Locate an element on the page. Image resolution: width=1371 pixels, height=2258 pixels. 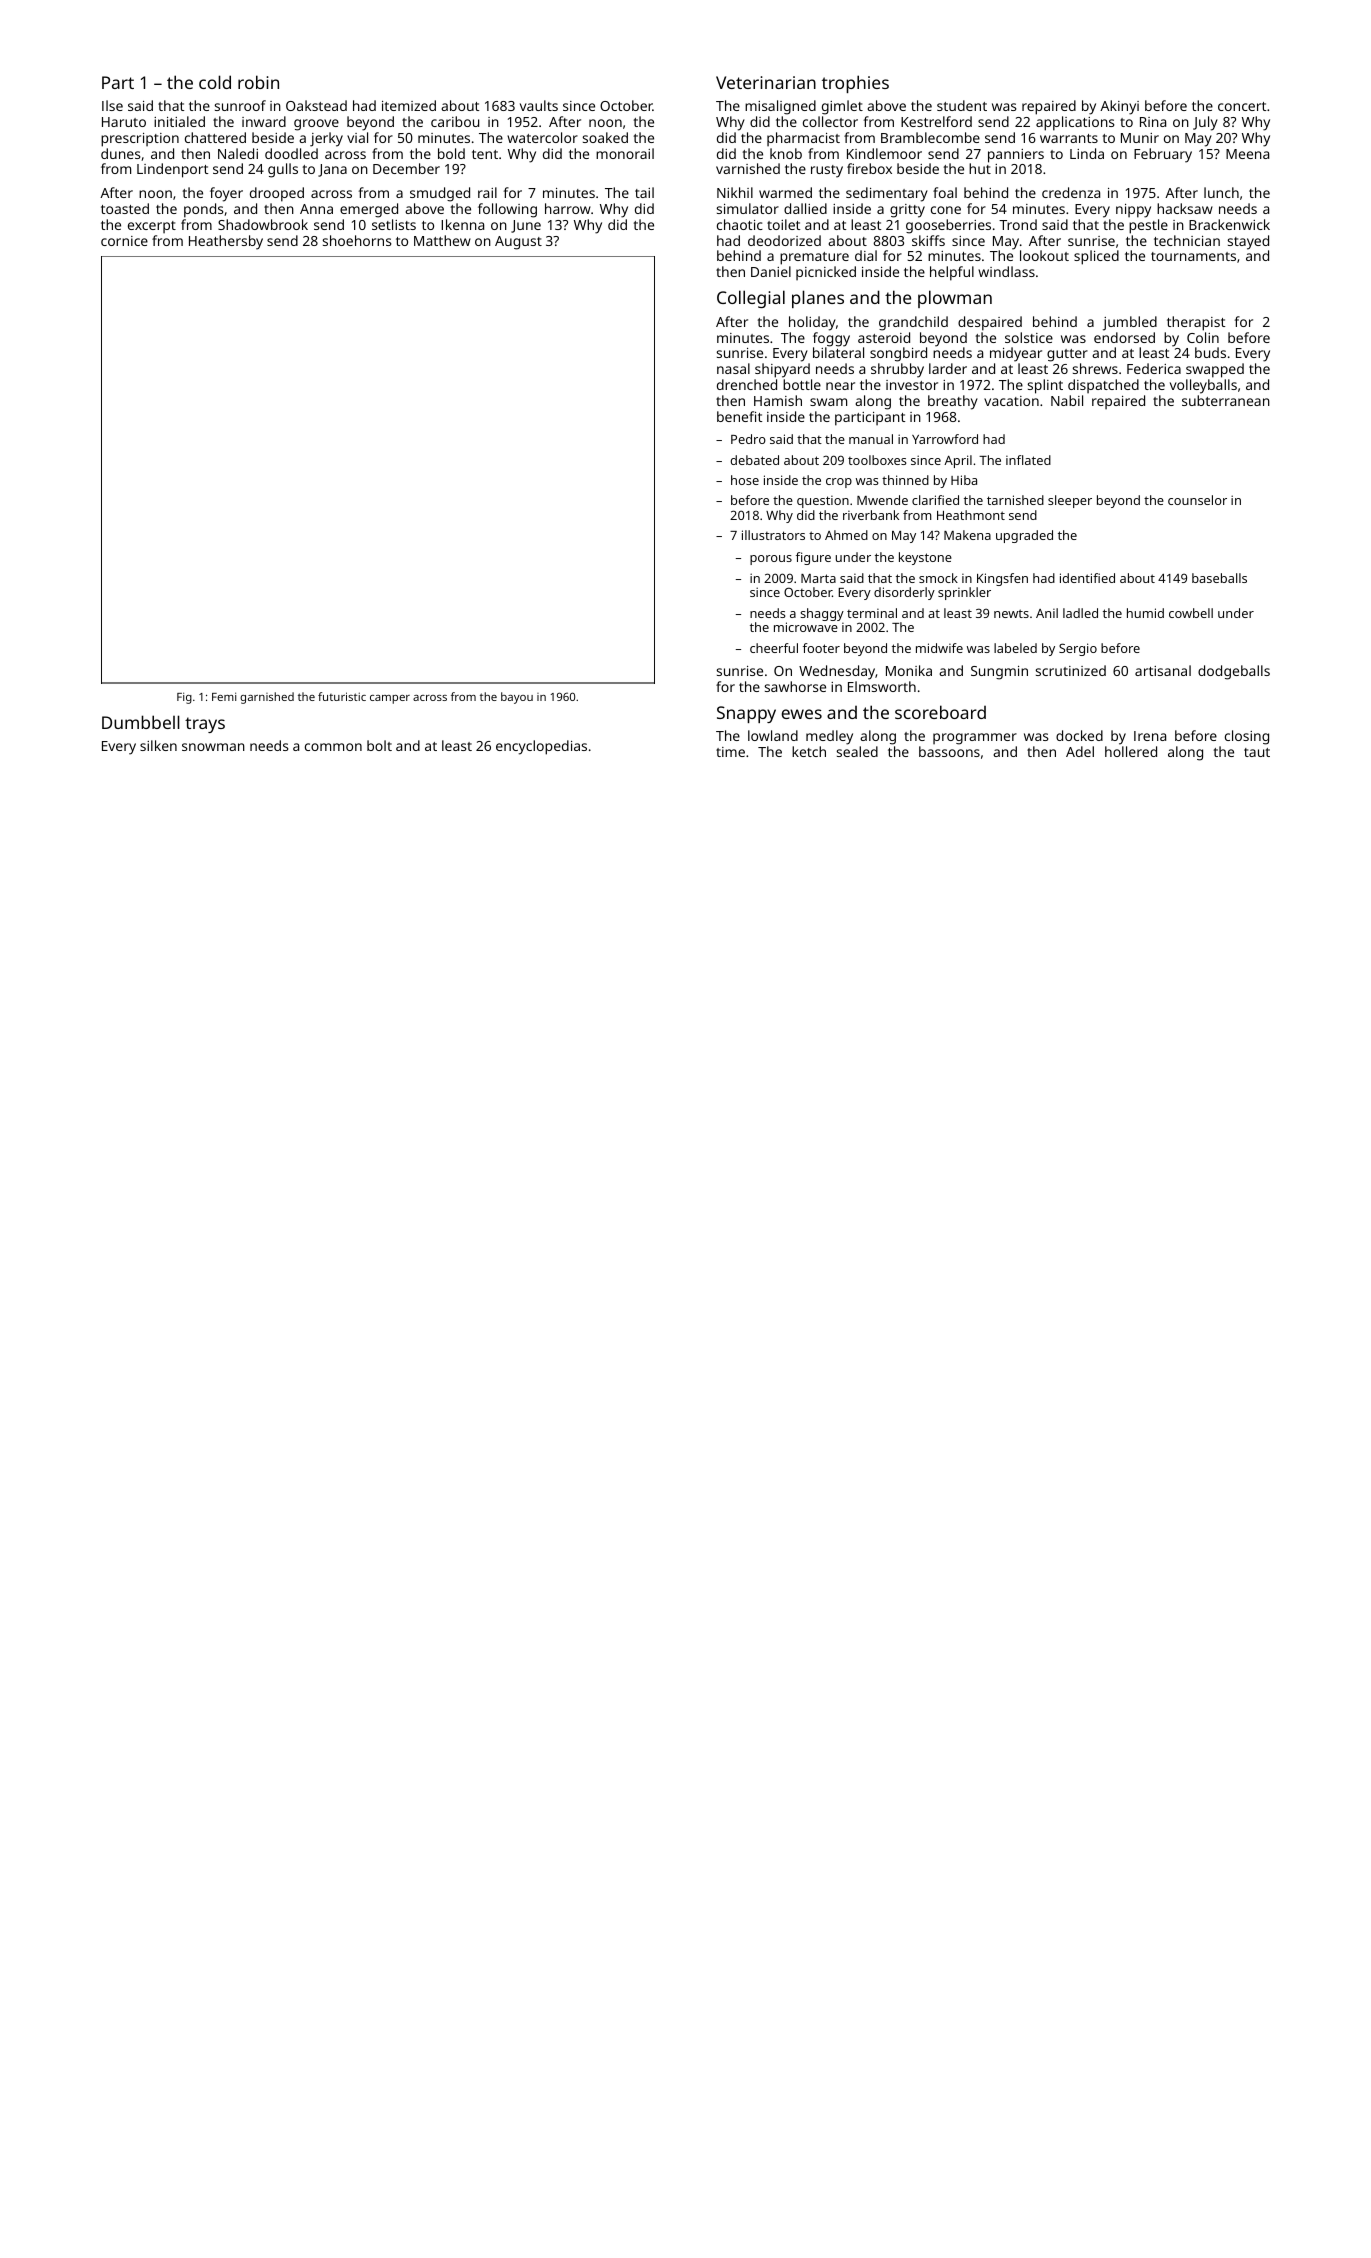
bolt is located at coordinates (379, 745).
